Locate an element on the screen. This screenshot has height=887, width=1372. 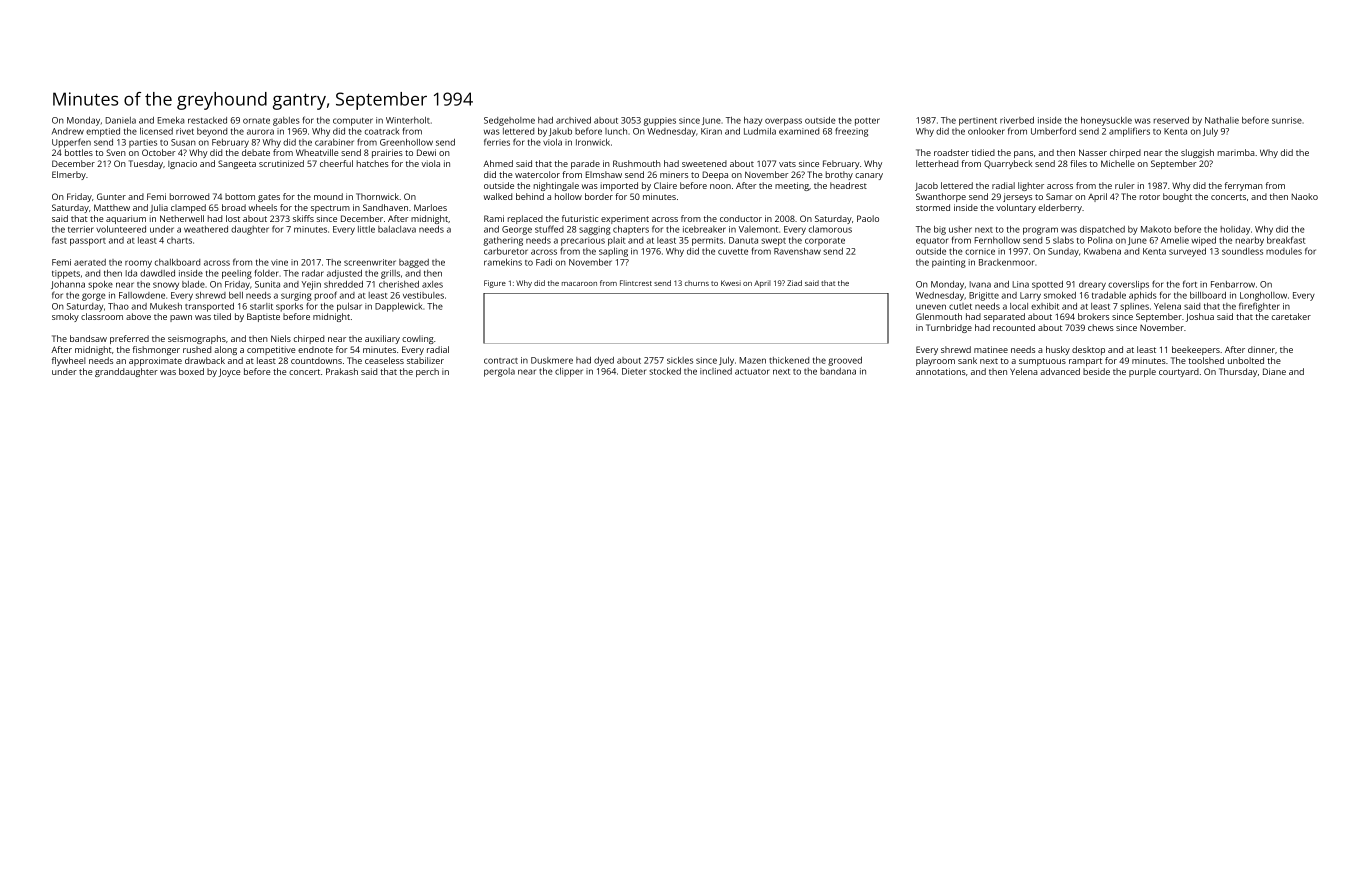
weathered is located at coordinates (206, 229).
